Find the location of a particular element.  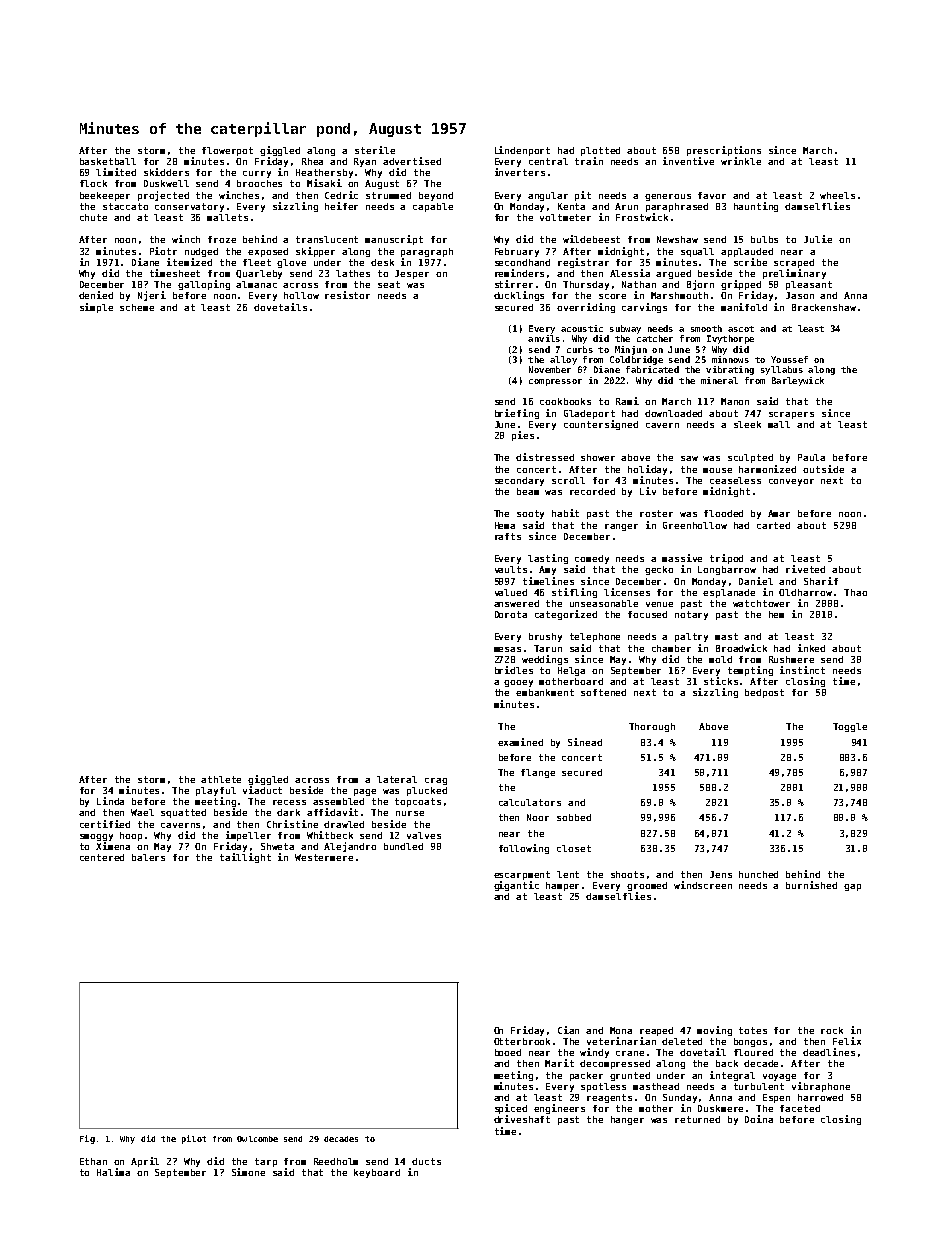

basketball is located at coordinates (108, 161).
